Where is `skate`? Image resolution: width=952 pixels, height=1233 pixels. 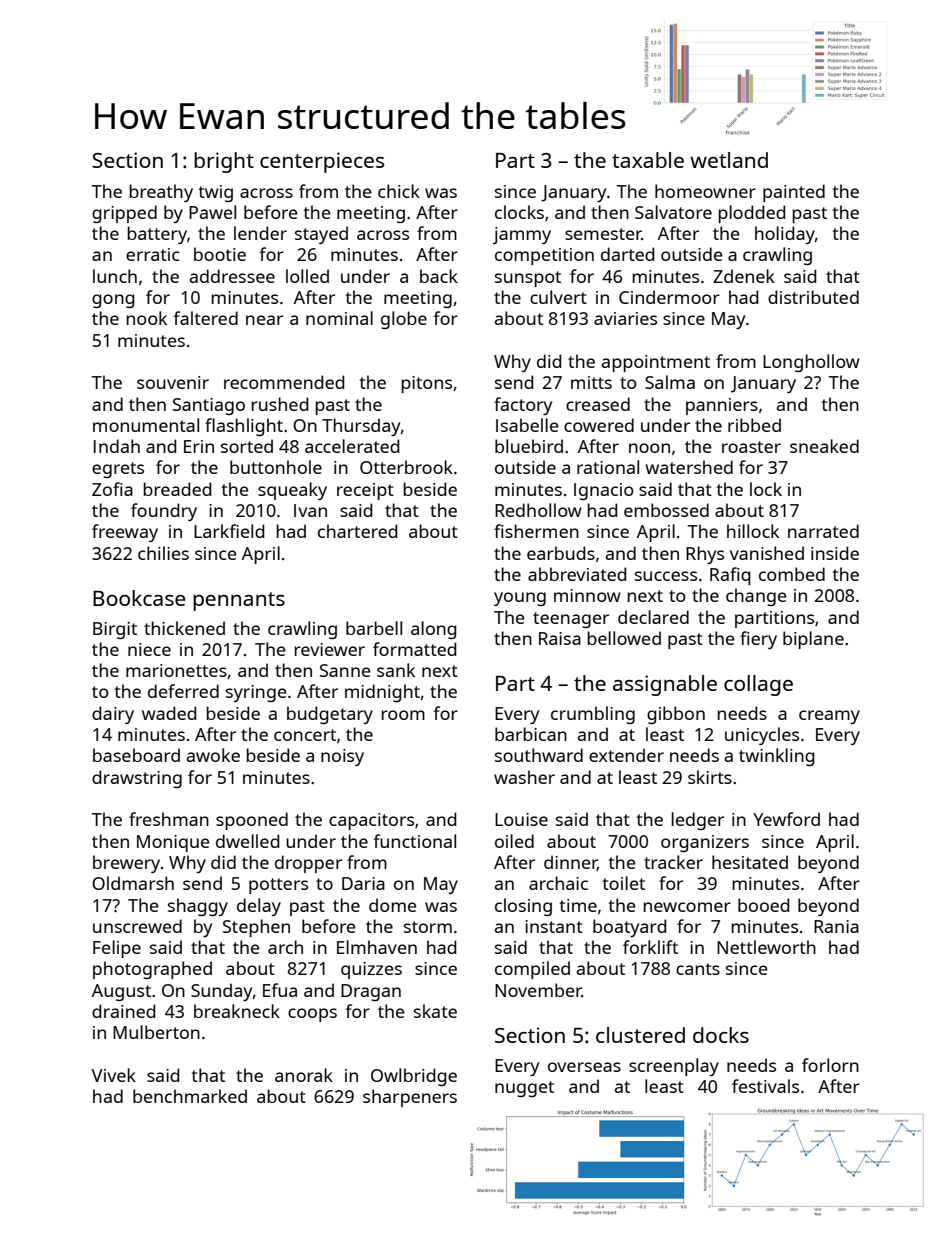
skate is located at coordinates (435, 1011).
